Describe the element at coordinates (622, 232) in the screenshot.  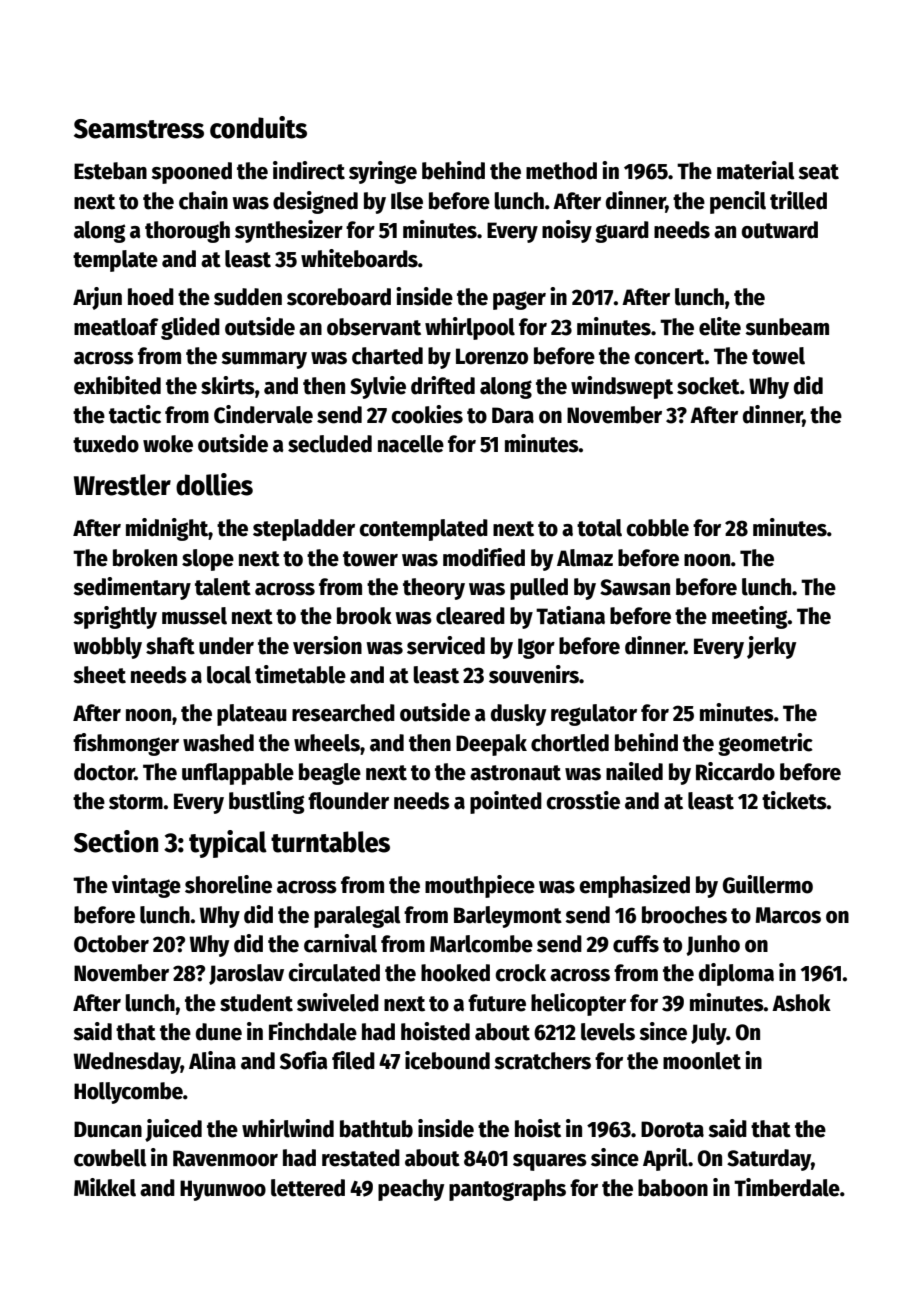
I see `guard` at that location.
